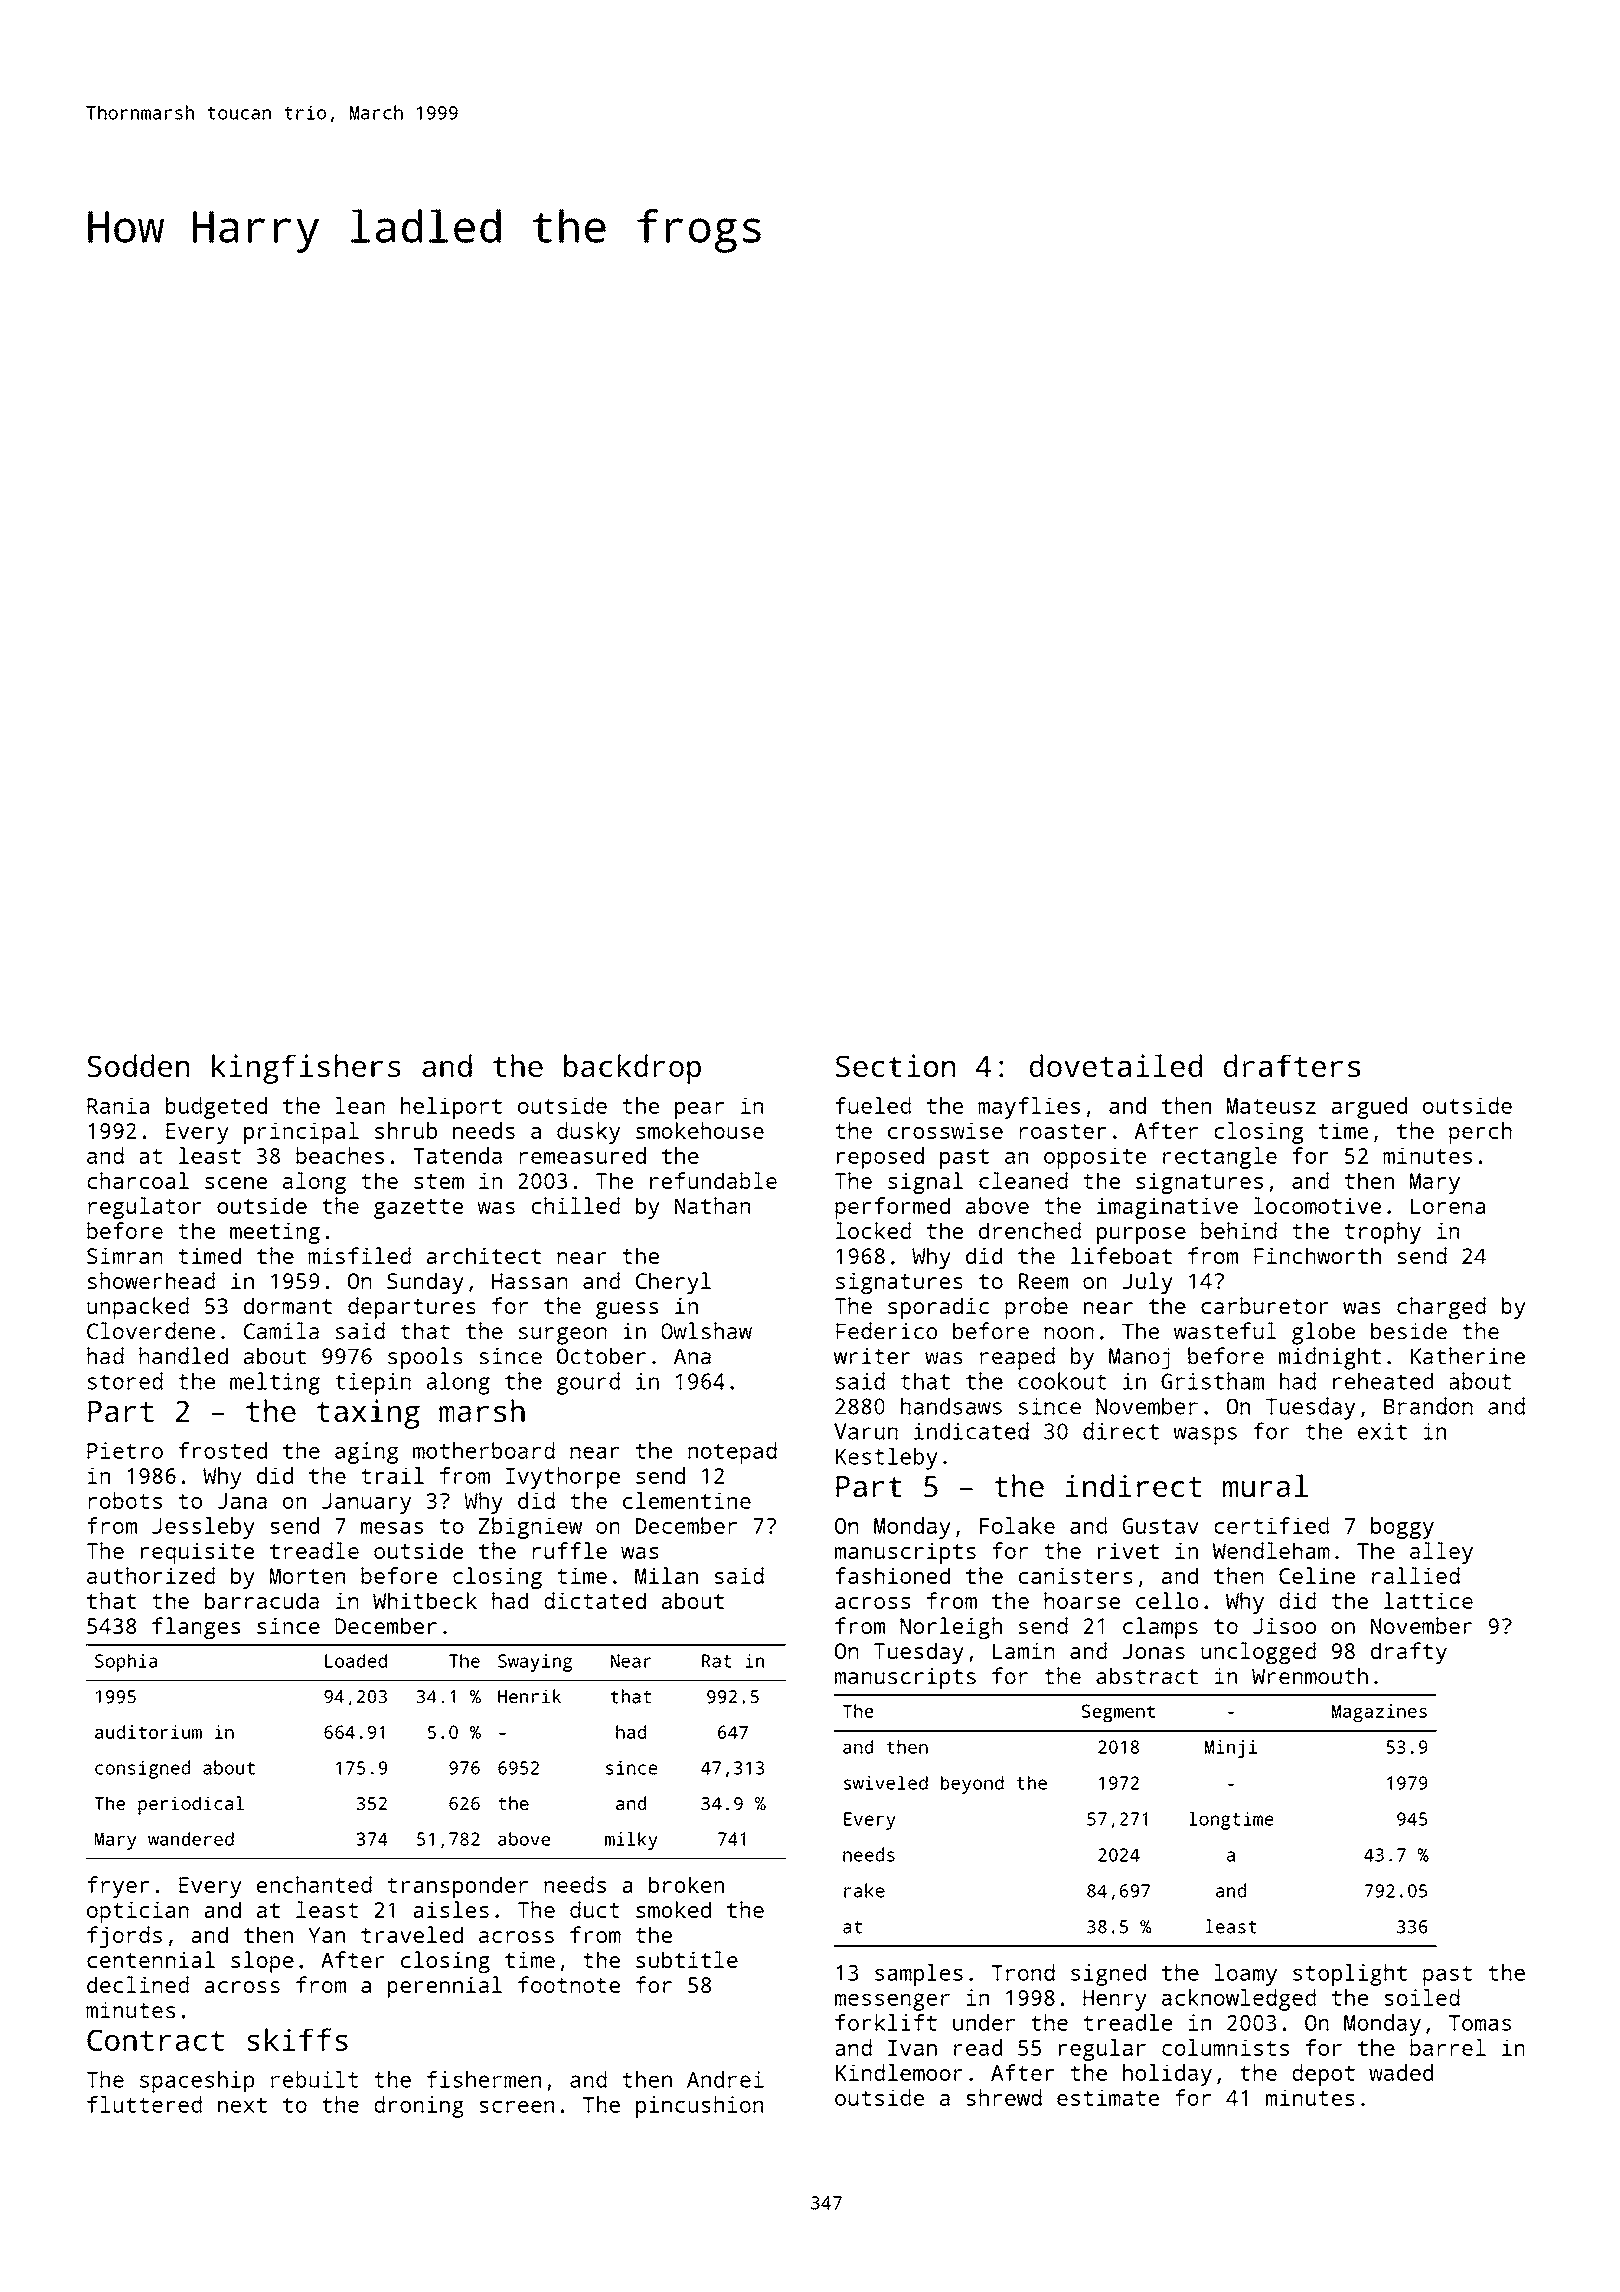 The width and height of the screenshot is (1620, 2292). I want to click on reposed, so click(880, 1158).
